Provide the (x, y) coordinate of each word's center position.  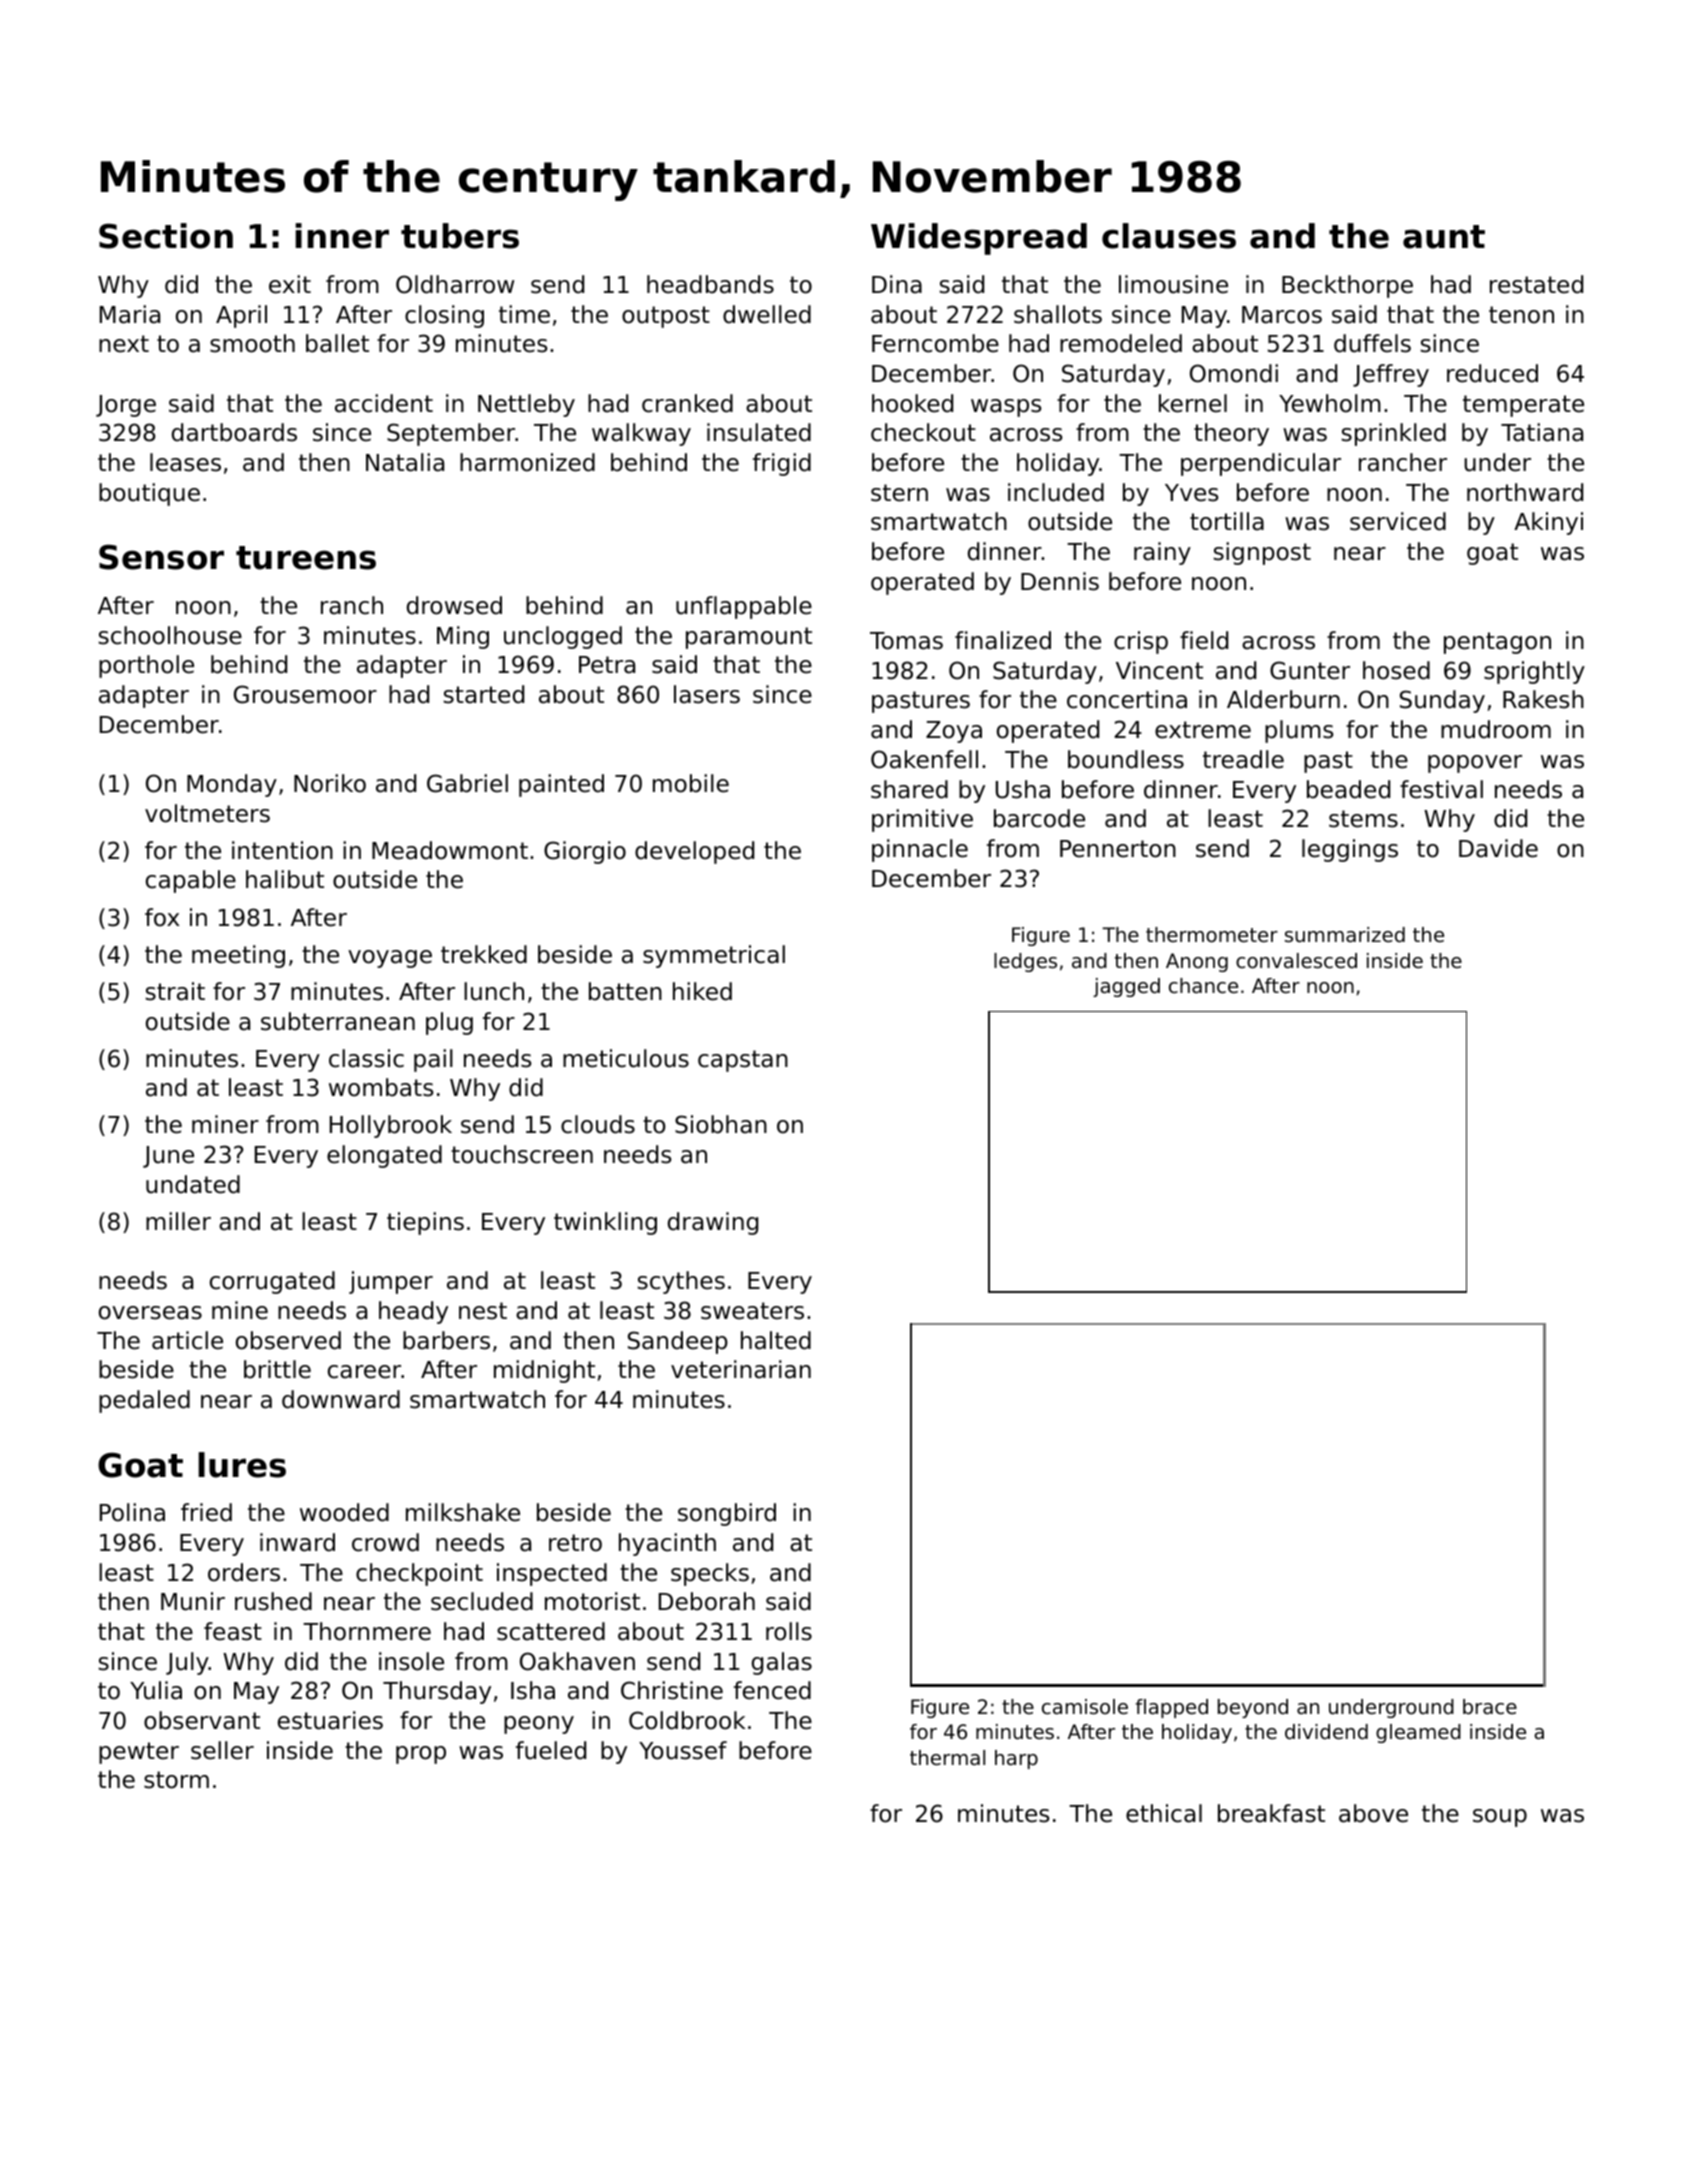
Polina (132, 1512)
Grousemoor (305, 694)
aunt (1444, 237)
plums (1299, 731)
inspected (552, 1574)
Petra (607, 665)
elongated (384, 1156)
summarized (1345, 935)
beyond (1253, 1708)
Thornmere (367, 1631)
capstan (743, 1061)
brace (1490, 1707)
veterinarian (741, 1369)
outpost (666, 317)
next (124, 344)
